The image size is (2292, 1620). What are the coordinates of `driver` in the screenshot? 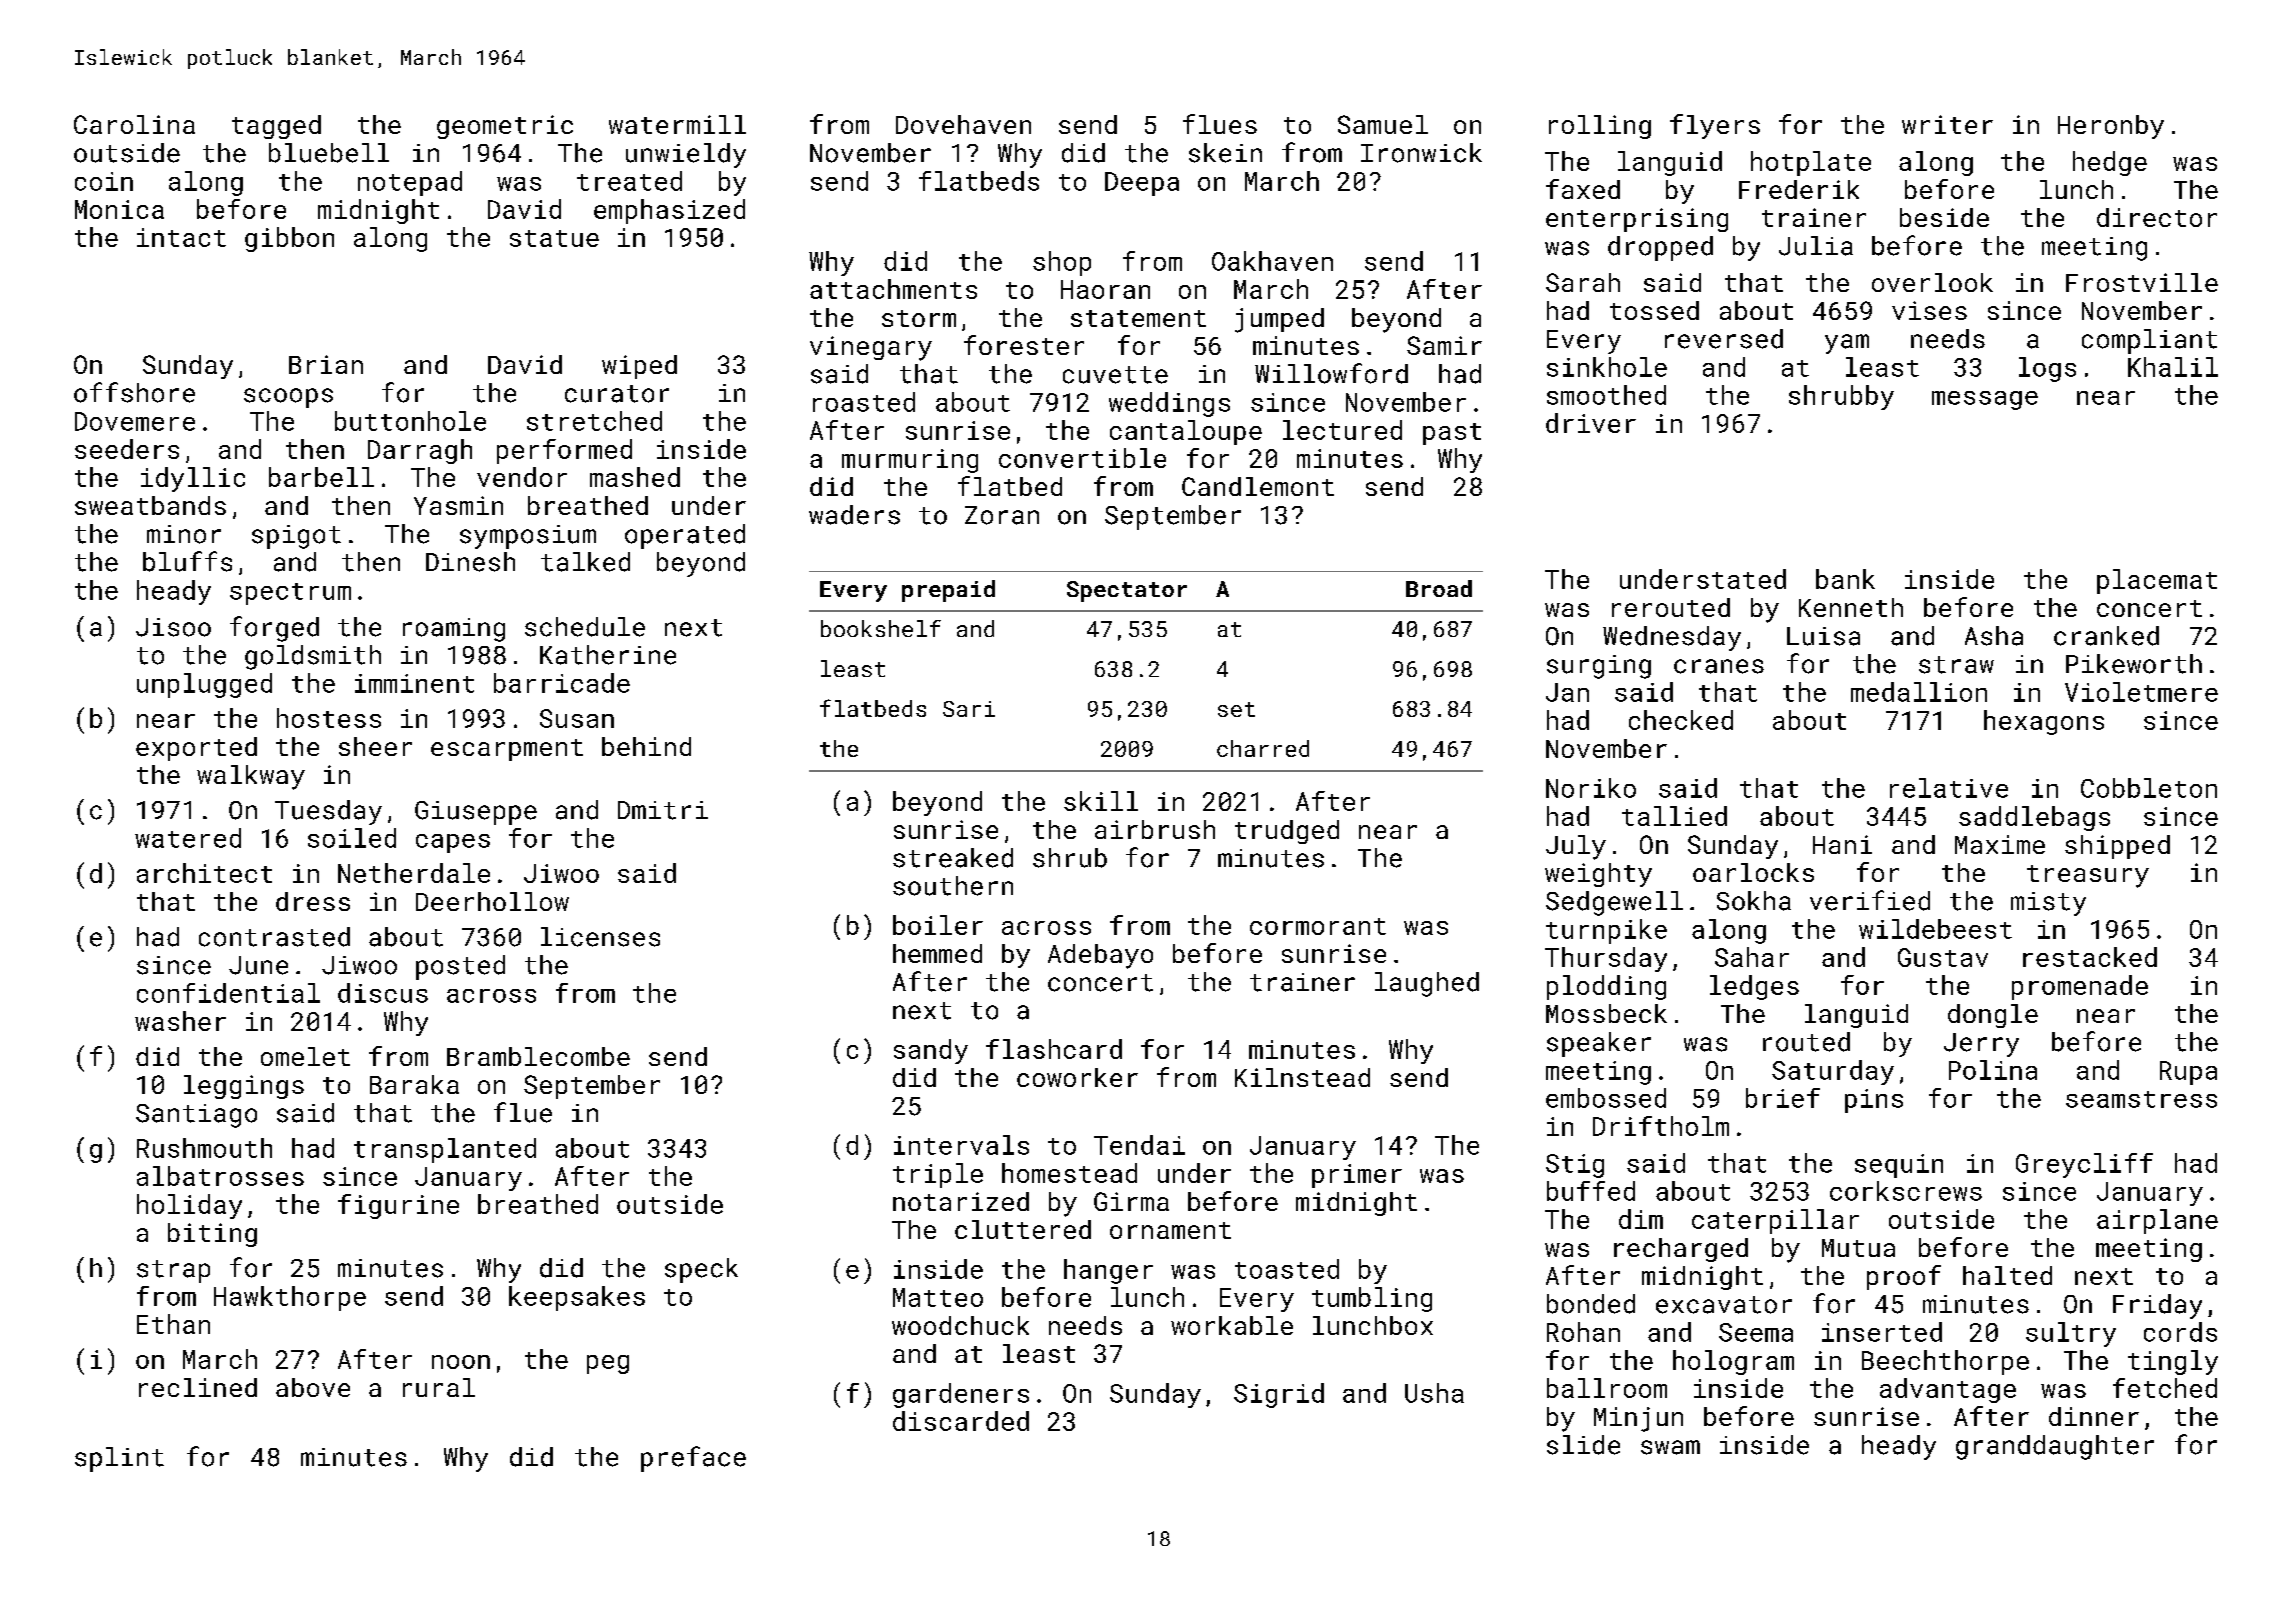 It's located at (1591, 423).
